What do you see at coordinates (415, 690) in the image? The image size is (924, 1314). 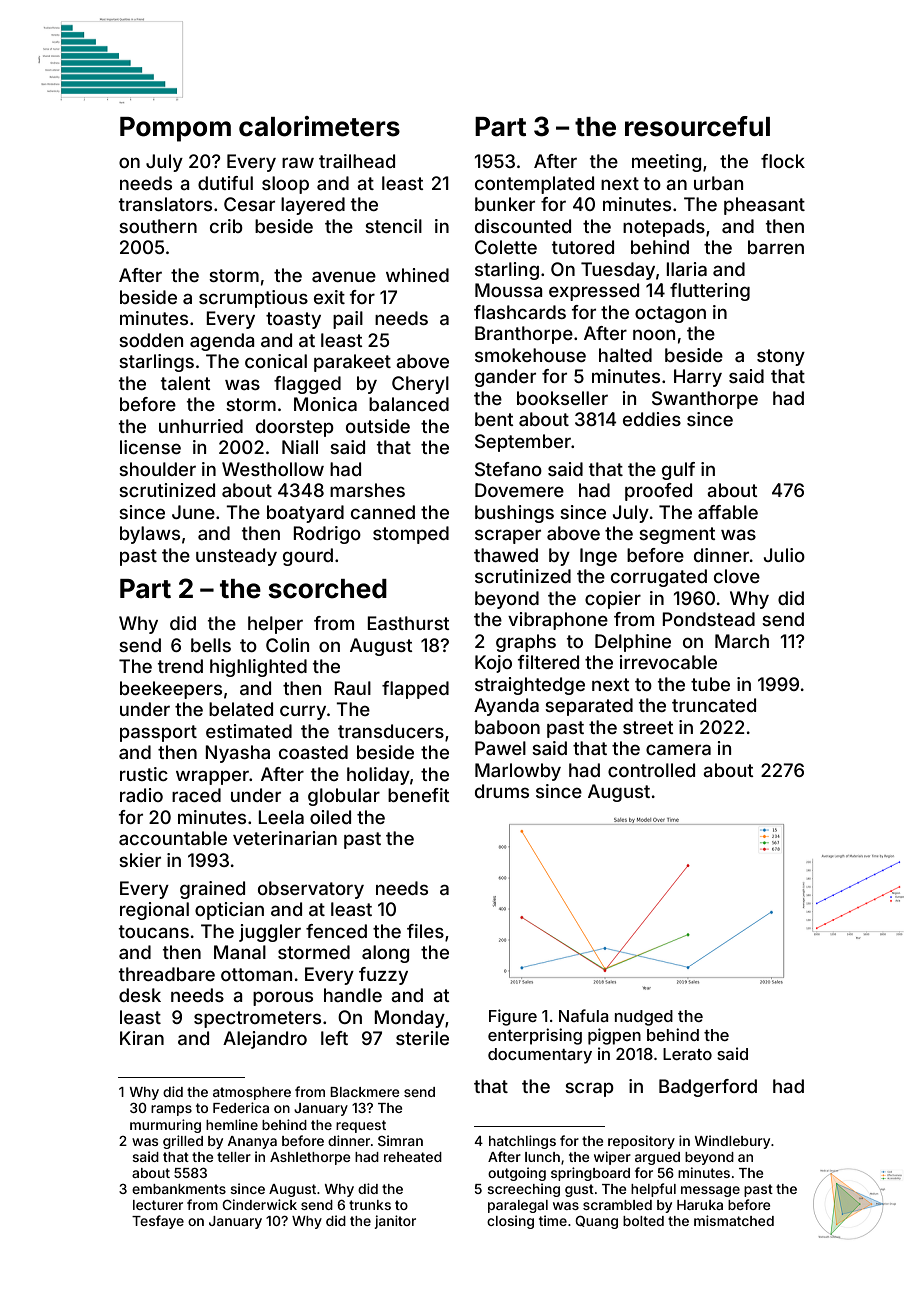 I see `flapped` at bounding box center [415, 690].
